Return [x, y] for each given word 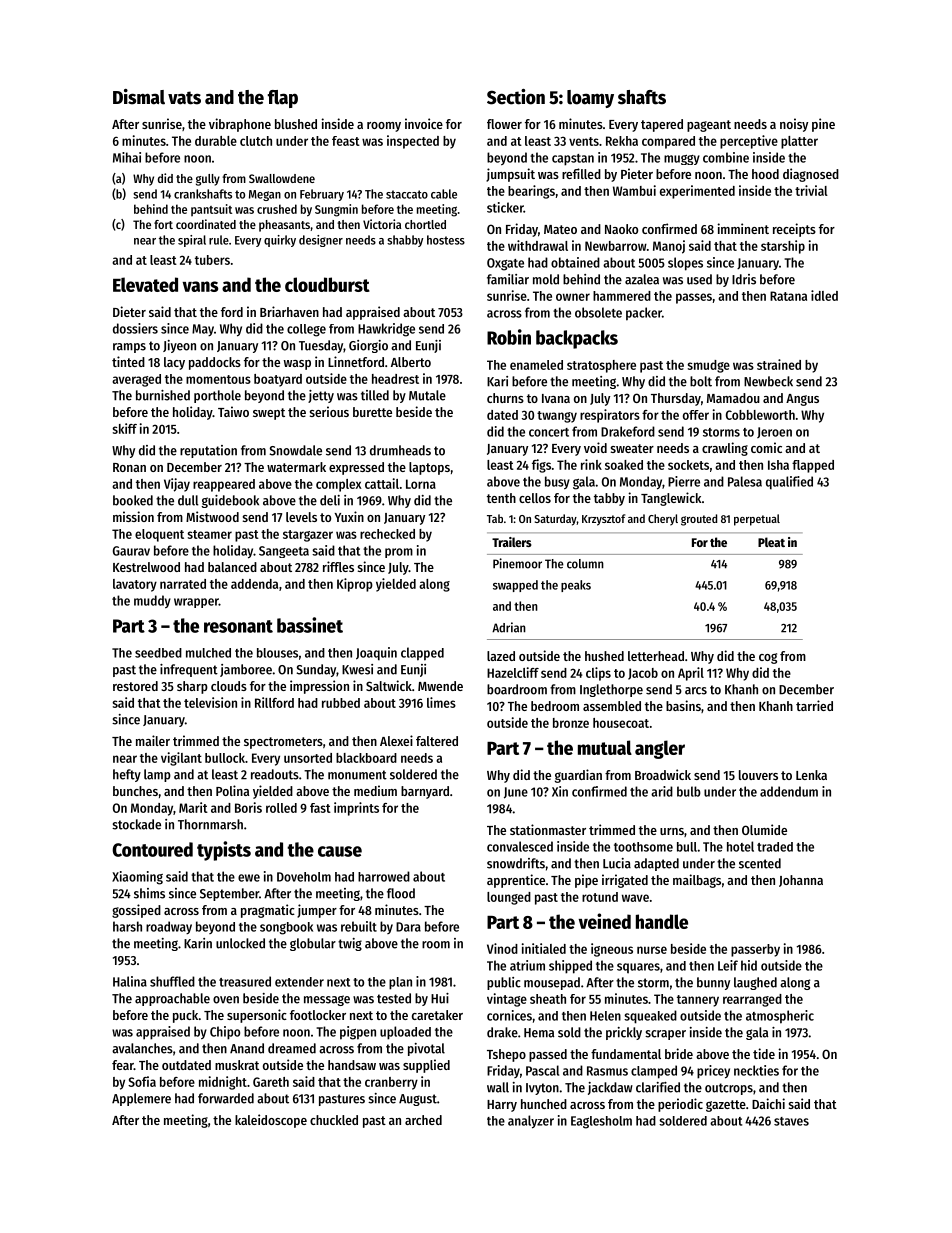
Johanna [801, 881]
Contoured [152, 849]
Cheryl [663, 520]
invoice [424, 123]
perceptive [749, 142]
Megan [265, 195]
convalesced [520, 846]
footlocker [318, 1015]
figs [541, 466]
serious [329, 411]
